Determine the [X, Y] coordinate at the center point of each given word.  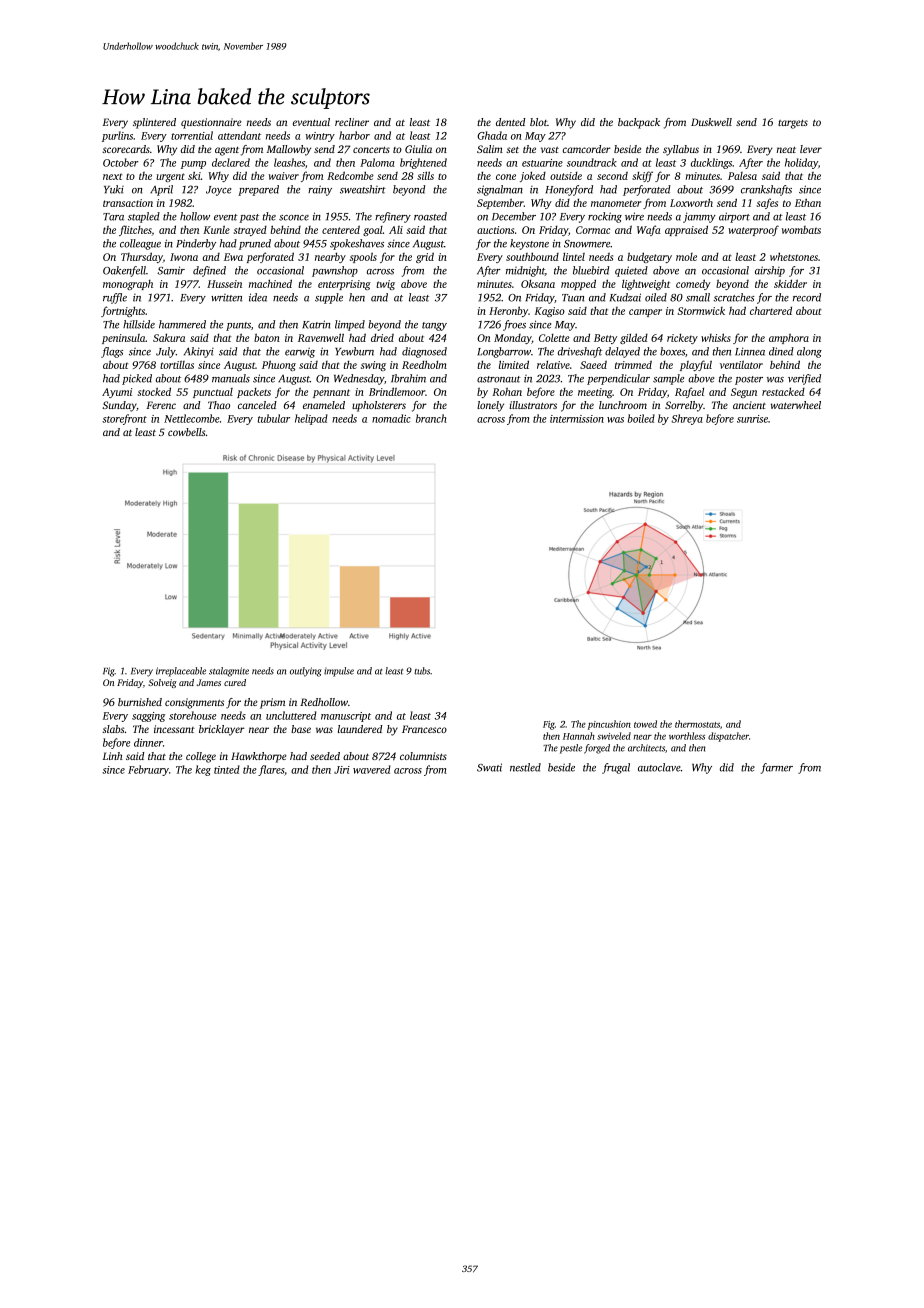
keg [203, 770]
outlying [306, 672]
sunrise [752, 419]
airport [734, 217]
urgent [170, 177]
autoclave [659, 767]
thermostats [697, 724]
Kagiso [550, 312]
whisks [716, 337]
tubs [422, 671]
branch [431, 418]
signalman [500, 190]
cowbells [186, 432]
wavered [372, 769]
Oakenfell [124, 271]
